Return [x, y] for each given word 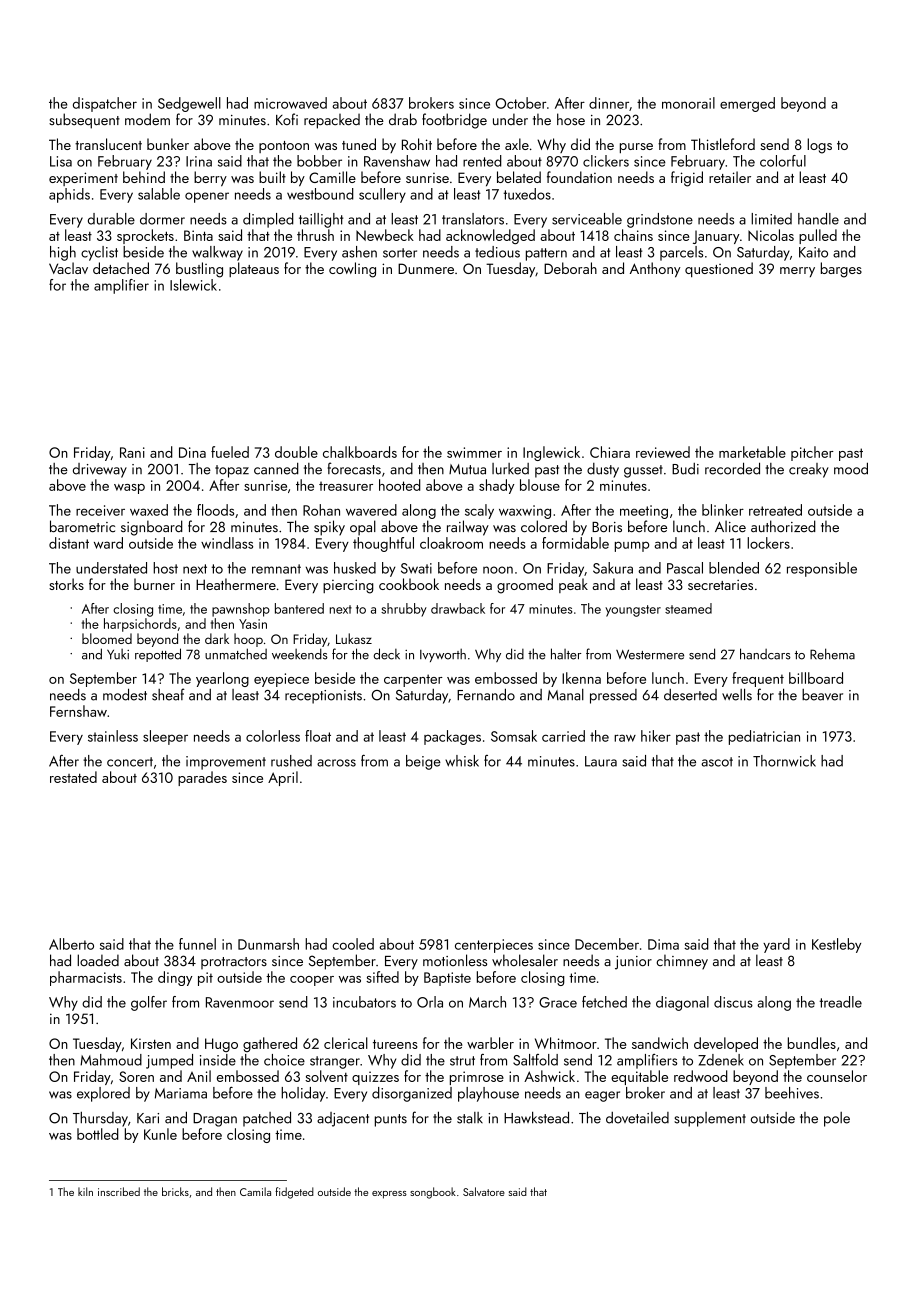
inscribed [119, 1191]
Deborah [570, 268]
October [520, 103]
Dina [192, 452]
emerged [747, 104]
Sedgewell [189, 104]
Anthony [655, 270]
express [389, 1195]
